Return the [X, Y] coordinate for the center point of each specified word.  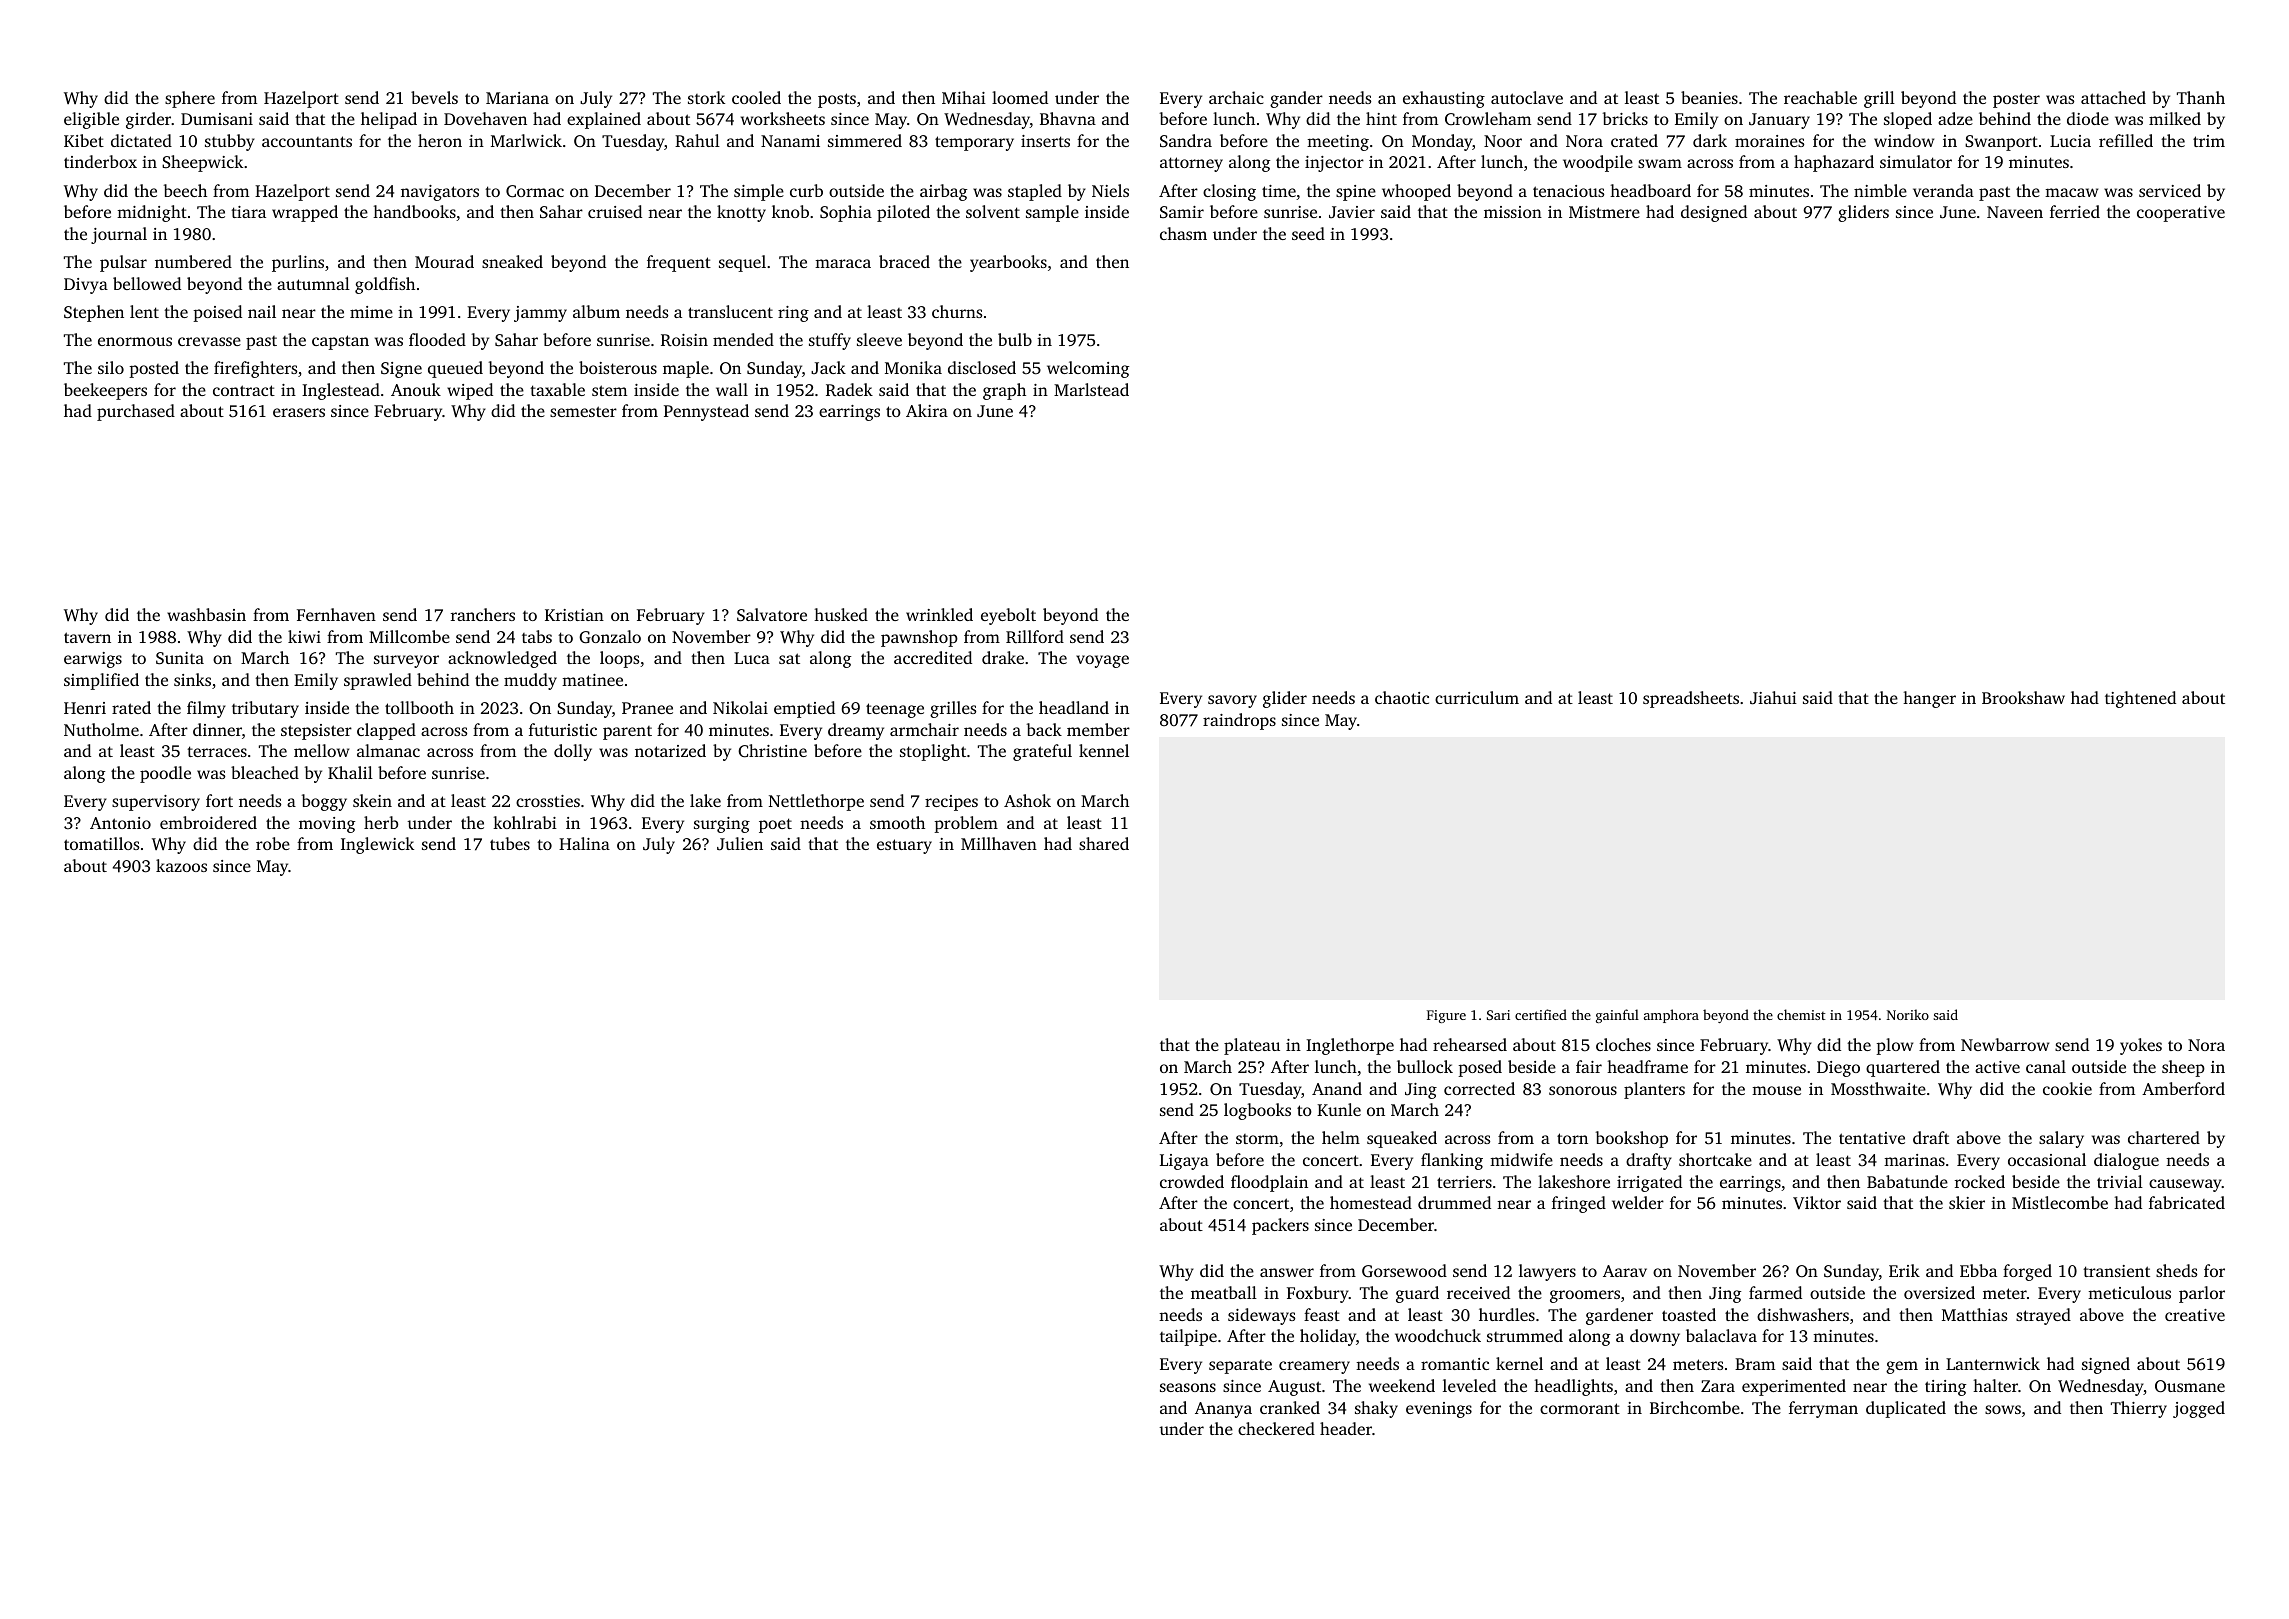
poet [775, 825]
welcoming [1088, 369]
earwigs [93, 660]
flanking [1452, 1161]
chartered [2164, 1137]
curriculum [1477, 697]
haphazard [1834, 163]
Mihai [964, 97]
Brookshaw [2023, 697]
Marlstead [1091, 389]
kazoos [181, 865]
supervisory [156, 803]
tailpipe [1188, 1337]
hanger [1929, 699]
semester [583, 411]
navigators [440, 193]
